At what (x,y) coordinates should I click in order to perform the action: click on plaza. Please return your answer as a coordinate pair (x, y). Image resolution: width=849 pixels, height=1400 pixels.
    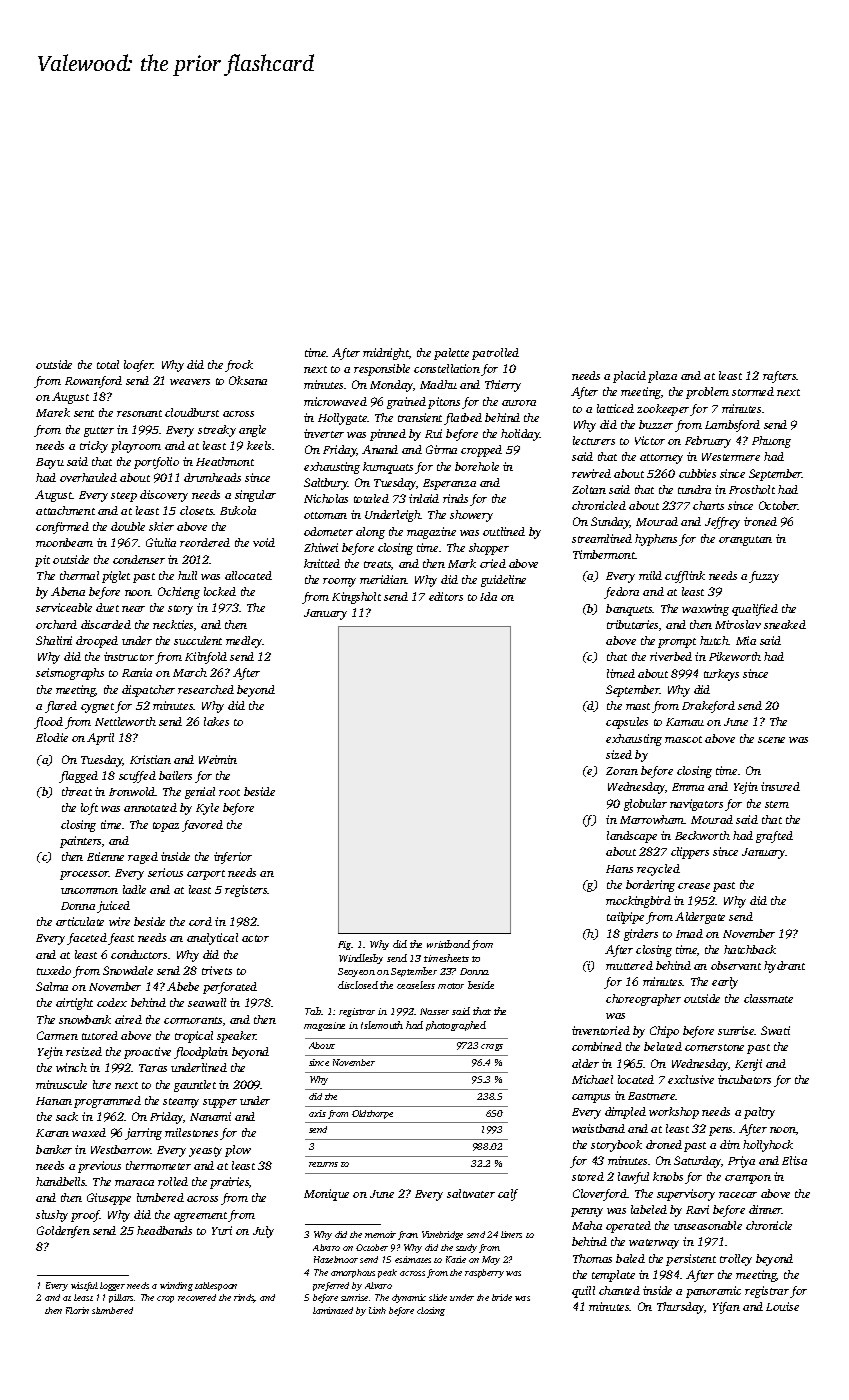
    Looking at the image, I should click on (662, 377).
